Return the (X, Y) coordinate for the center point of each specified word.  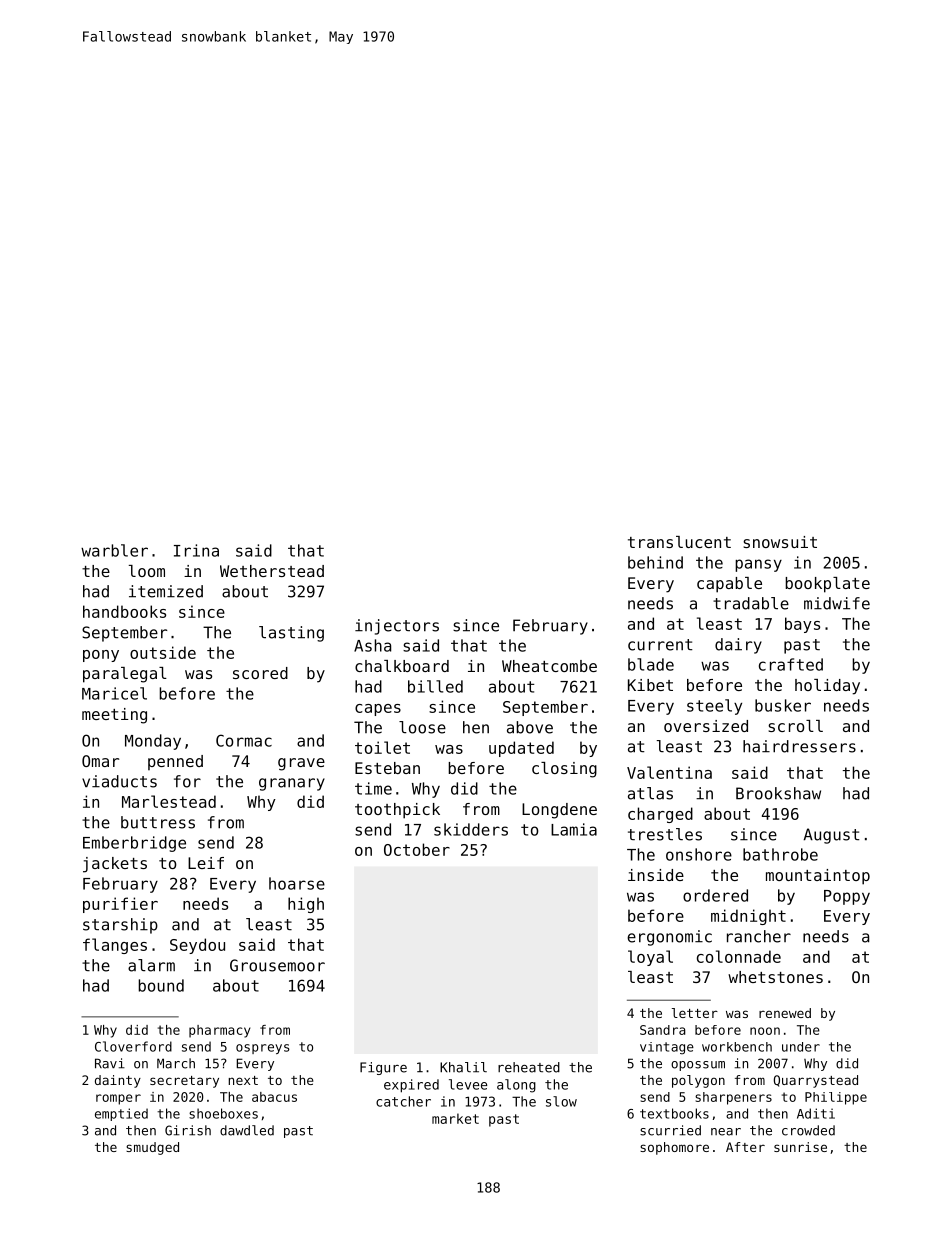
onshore (699, 854)
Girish (188, 1130)
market (455, 1118)
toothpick (397, 811)
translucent (679, 542)
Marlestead (169, 801)
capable (729, 585)
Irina (196, 550)
